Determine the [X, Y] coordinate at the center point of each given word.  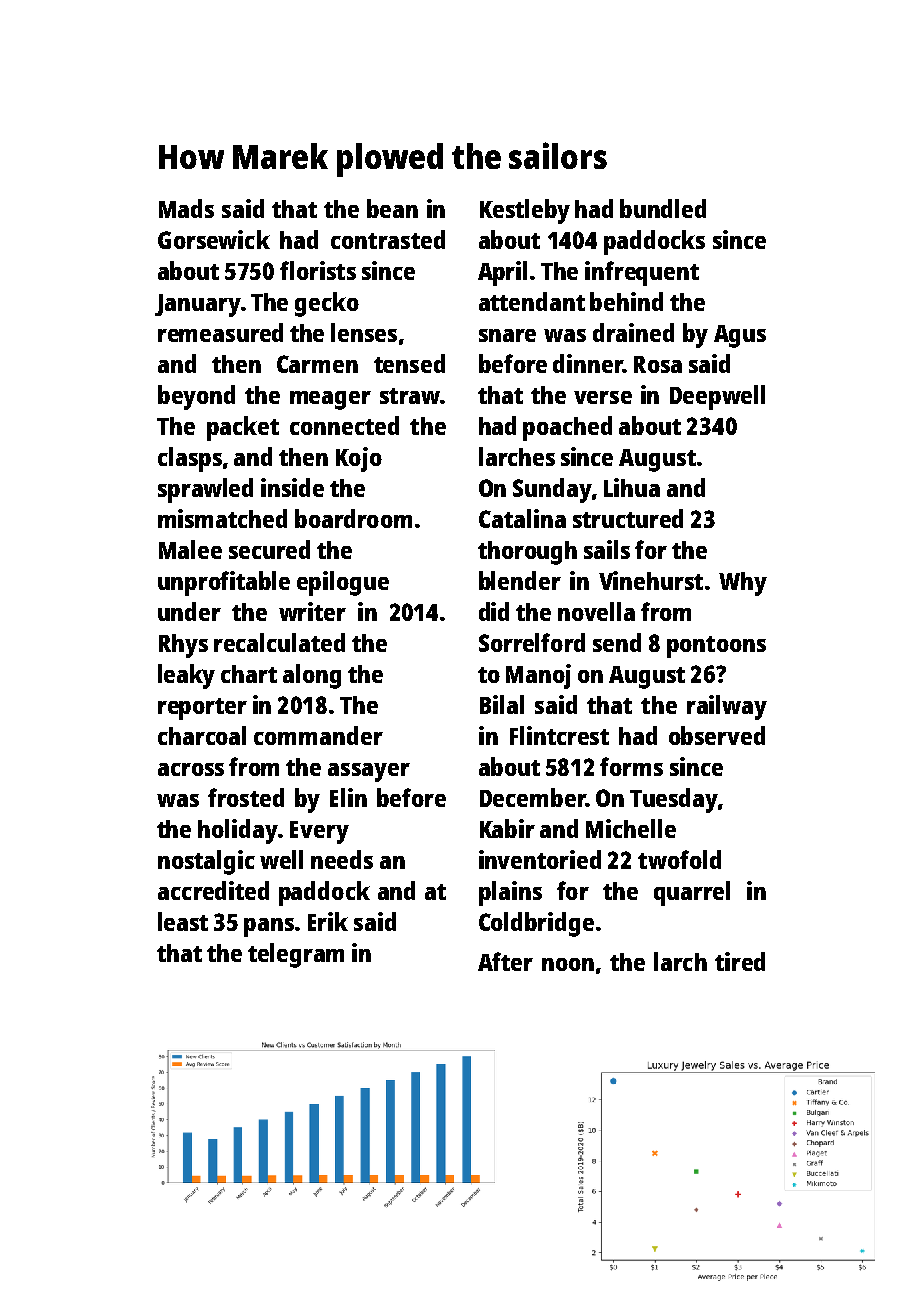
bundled [663, 208]
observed [717, 735]
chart [249, 674]
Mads [186, 208]
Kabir [507, 828]
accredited [213, 890]
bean [392, 208]
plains [510, 893]
